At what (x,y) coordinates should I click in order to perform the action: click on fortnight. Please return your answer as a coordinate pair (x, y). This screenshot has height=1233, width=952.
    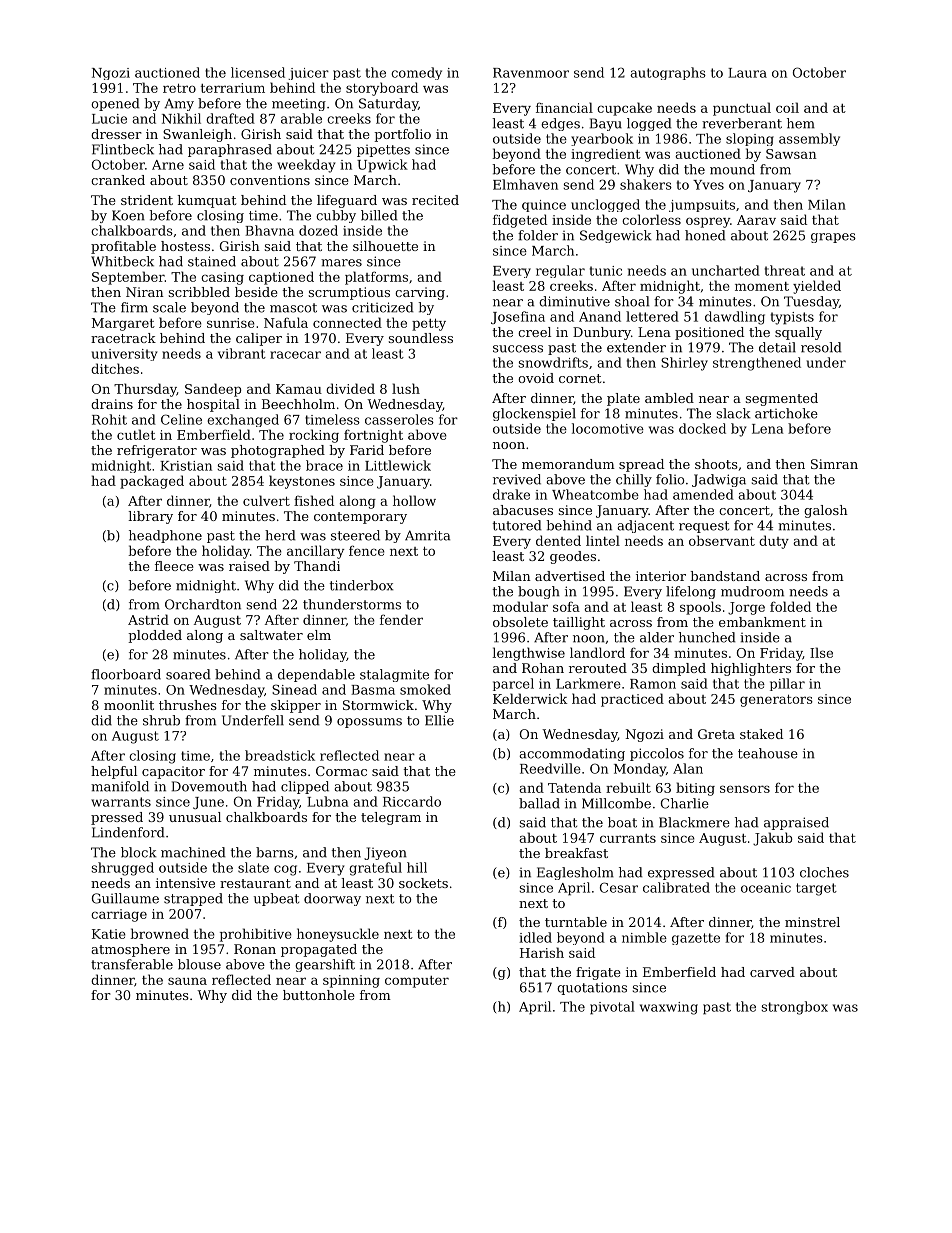
    Looking at the image, I should click on (373, 436).
